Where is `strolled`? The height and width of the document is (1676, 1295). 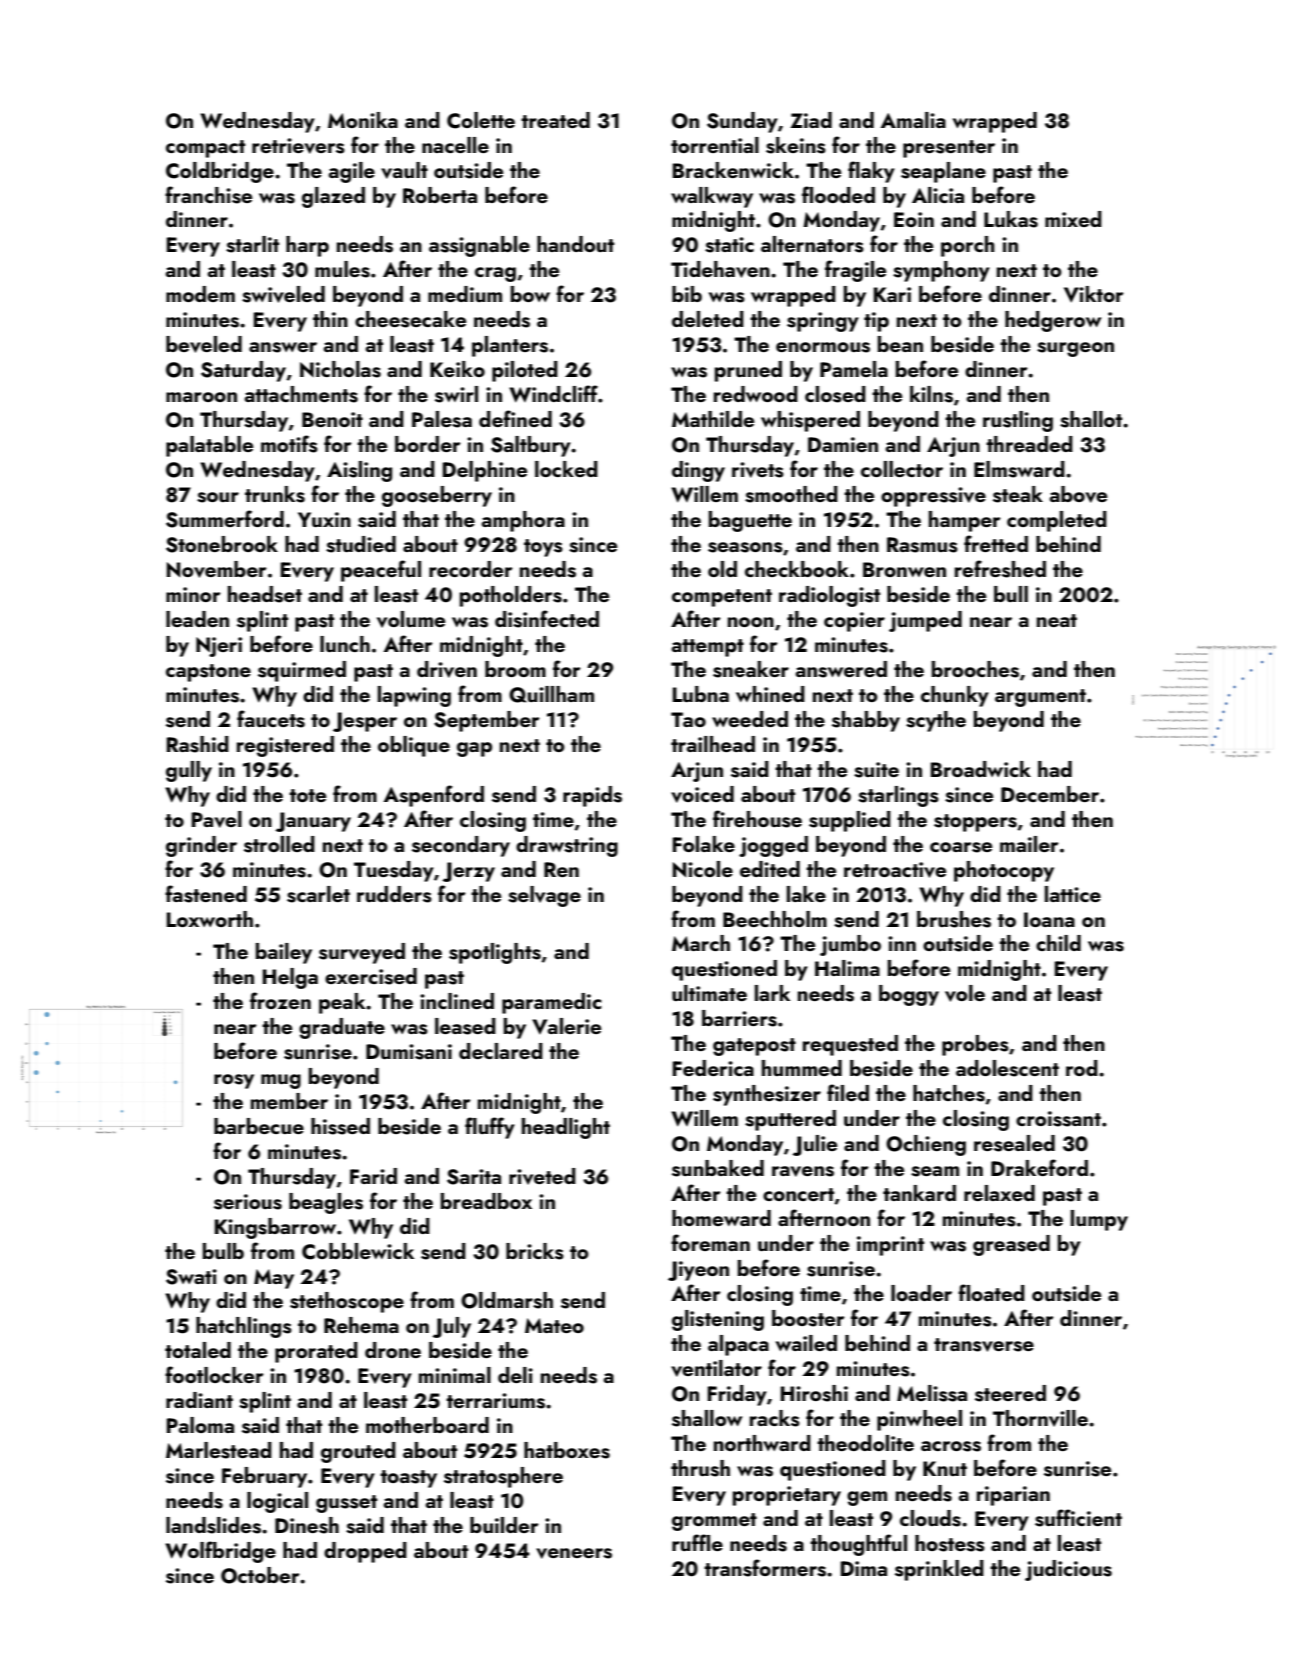
strolled is located at coordinates (279, 844).
